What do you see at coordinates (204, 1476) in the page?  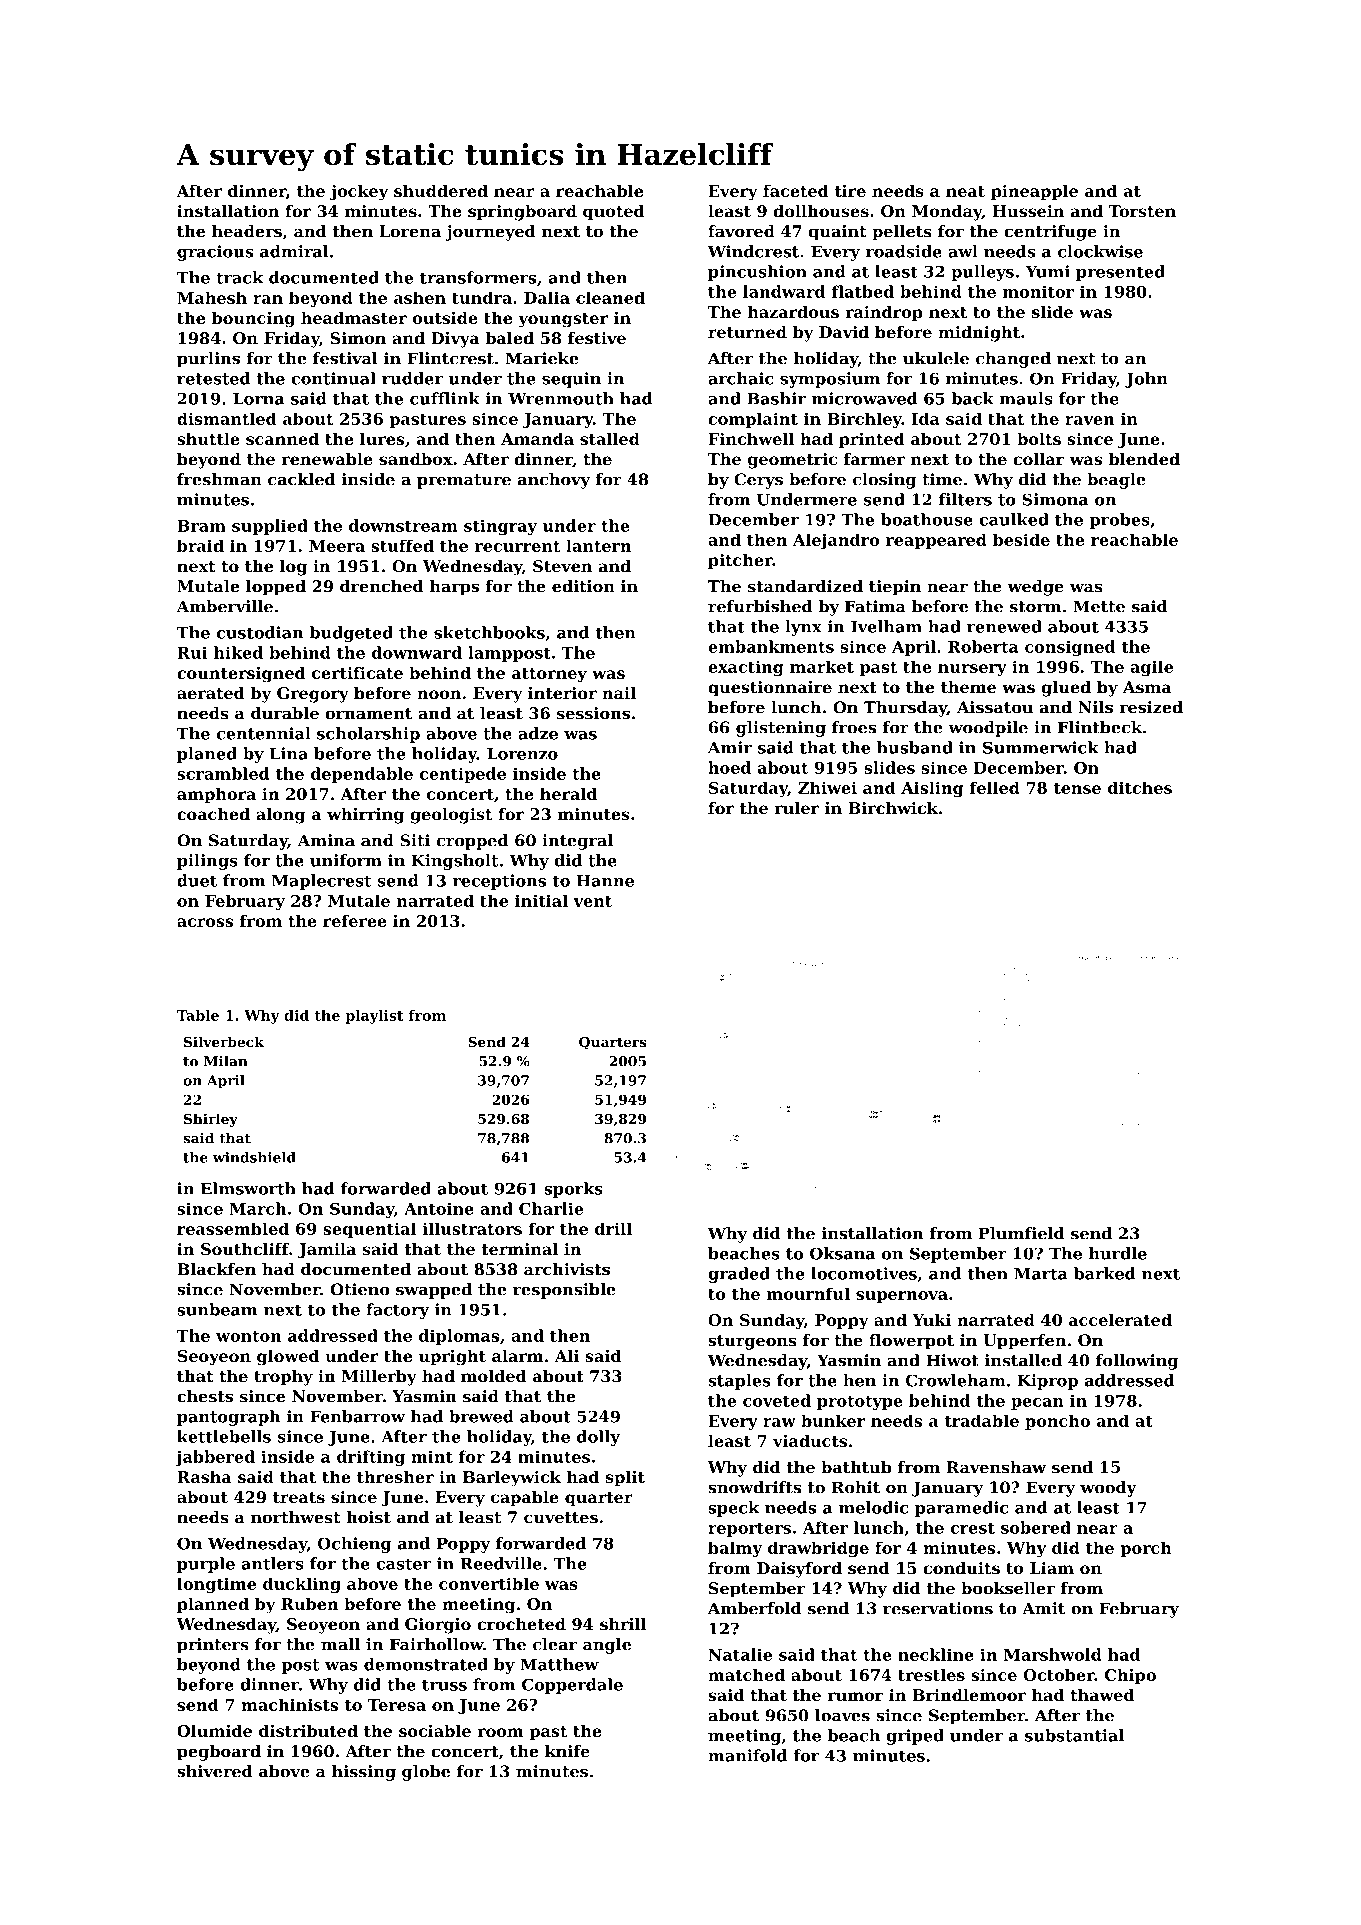 I see `Rasha` at bounding box center [204, 1476].
